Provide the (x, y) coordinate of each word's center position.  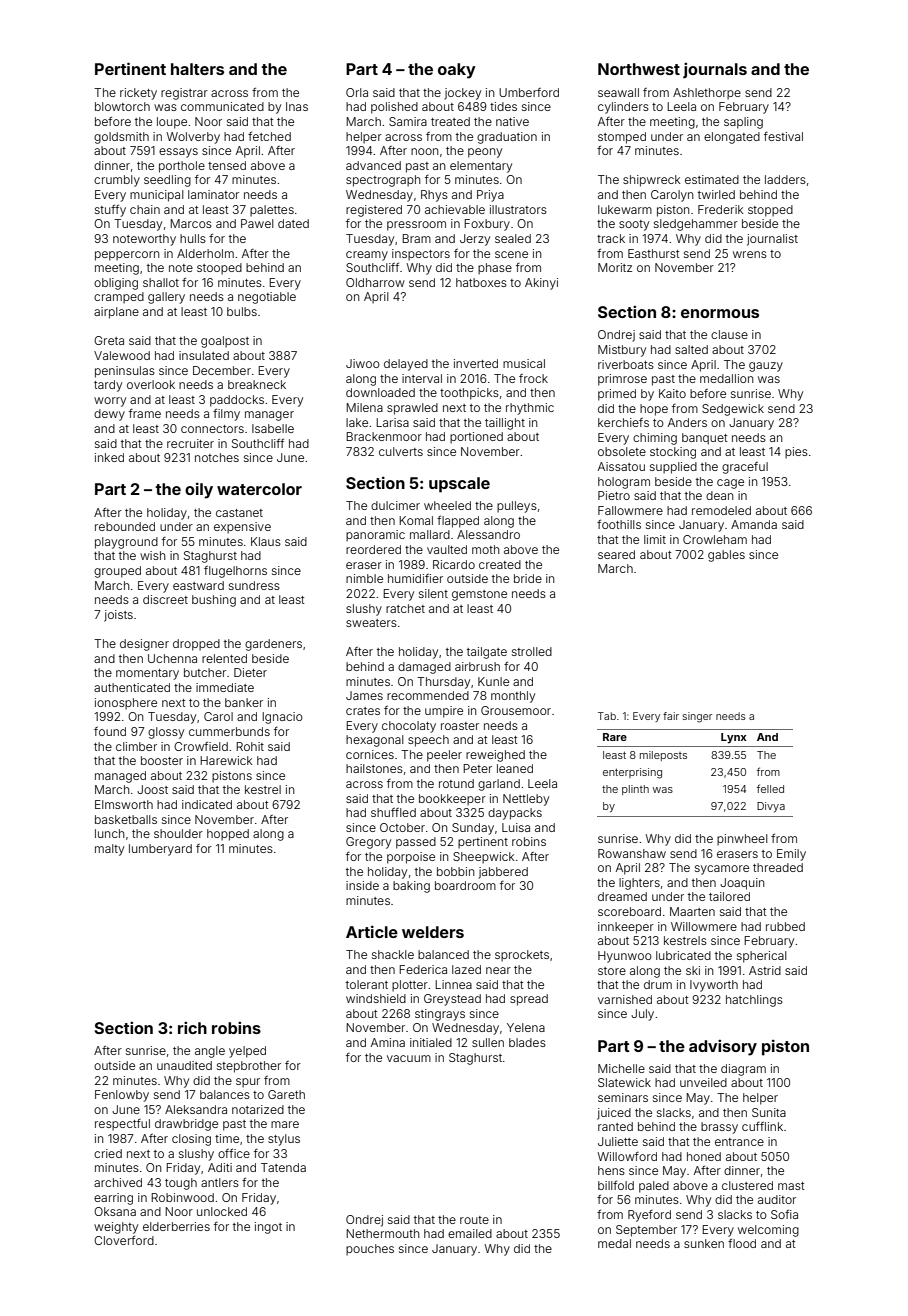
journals (715, 70)
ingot (268, 1228)
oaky (457, 71)
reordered (373, 549)
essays (178, 153)
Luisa (516, 827)
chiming (655, 439)
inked (109, 457)
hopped (228, 835)
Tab (607, 716)
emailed (470, 1233)
